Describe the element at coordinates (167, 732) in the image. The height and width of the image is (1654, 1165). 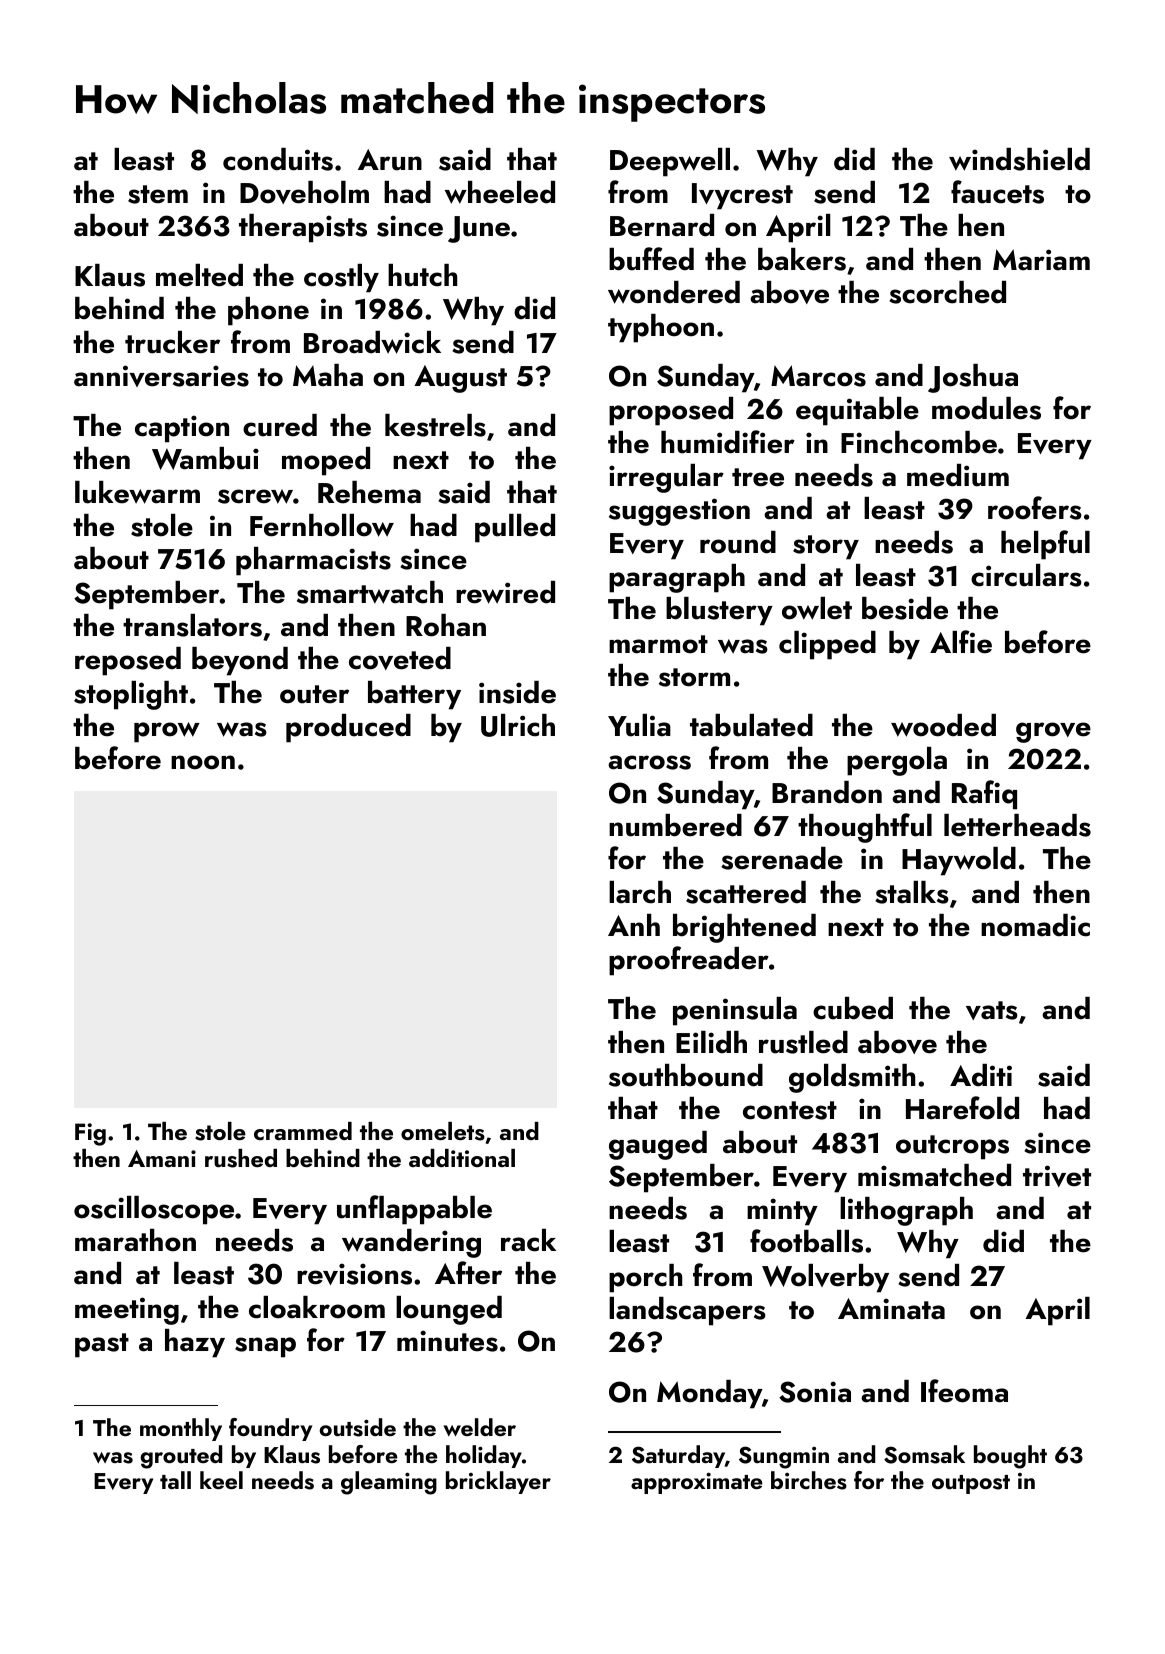
I see `prow` at that location.
